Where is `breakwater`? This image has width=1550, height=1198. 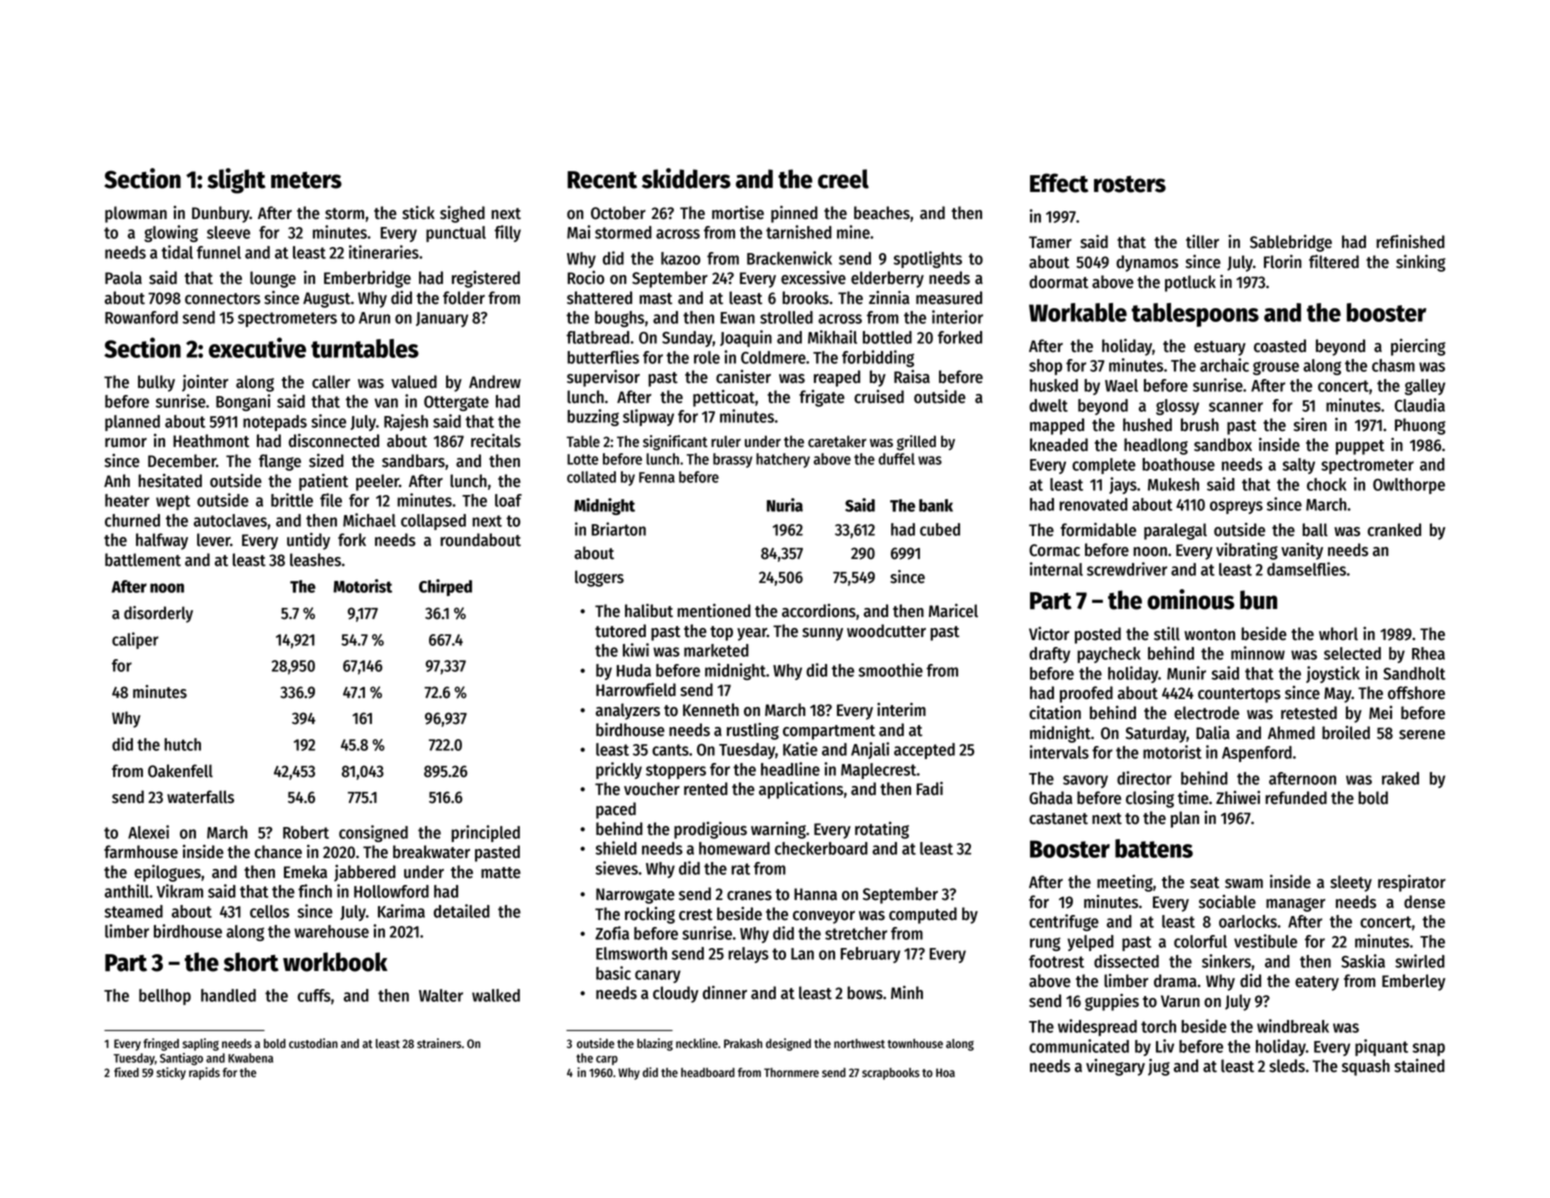
breakwater is located at coordinates (431, 852).
